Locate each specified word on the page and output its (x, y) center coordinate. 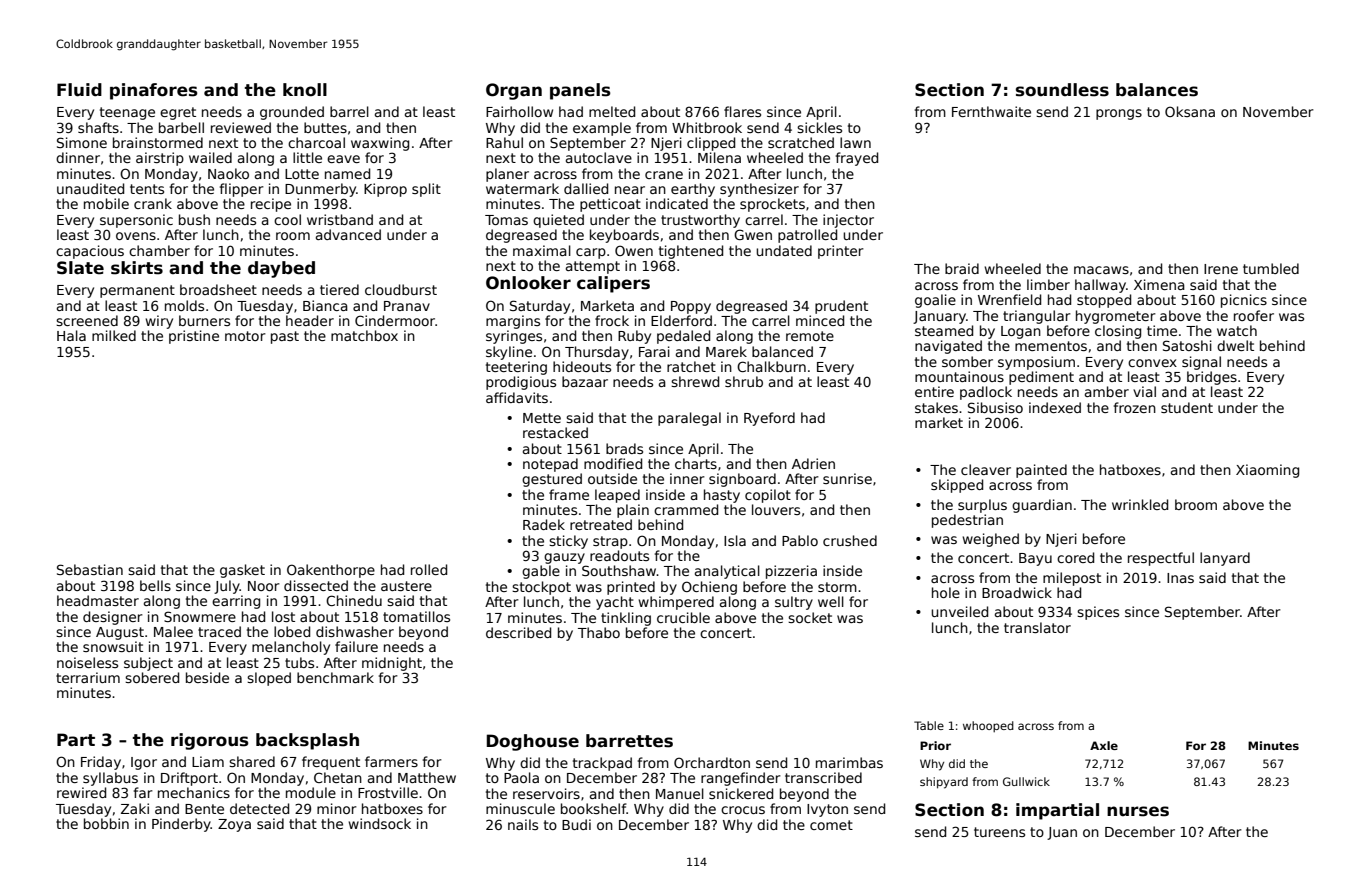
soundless (1062, 90)
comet (831, 825)
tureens (999, 832)
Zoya (234, 825)
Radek (544, 524)
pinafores (154, 91)
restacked (555, 432)
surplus (982, 506)
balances (1157, 90)
